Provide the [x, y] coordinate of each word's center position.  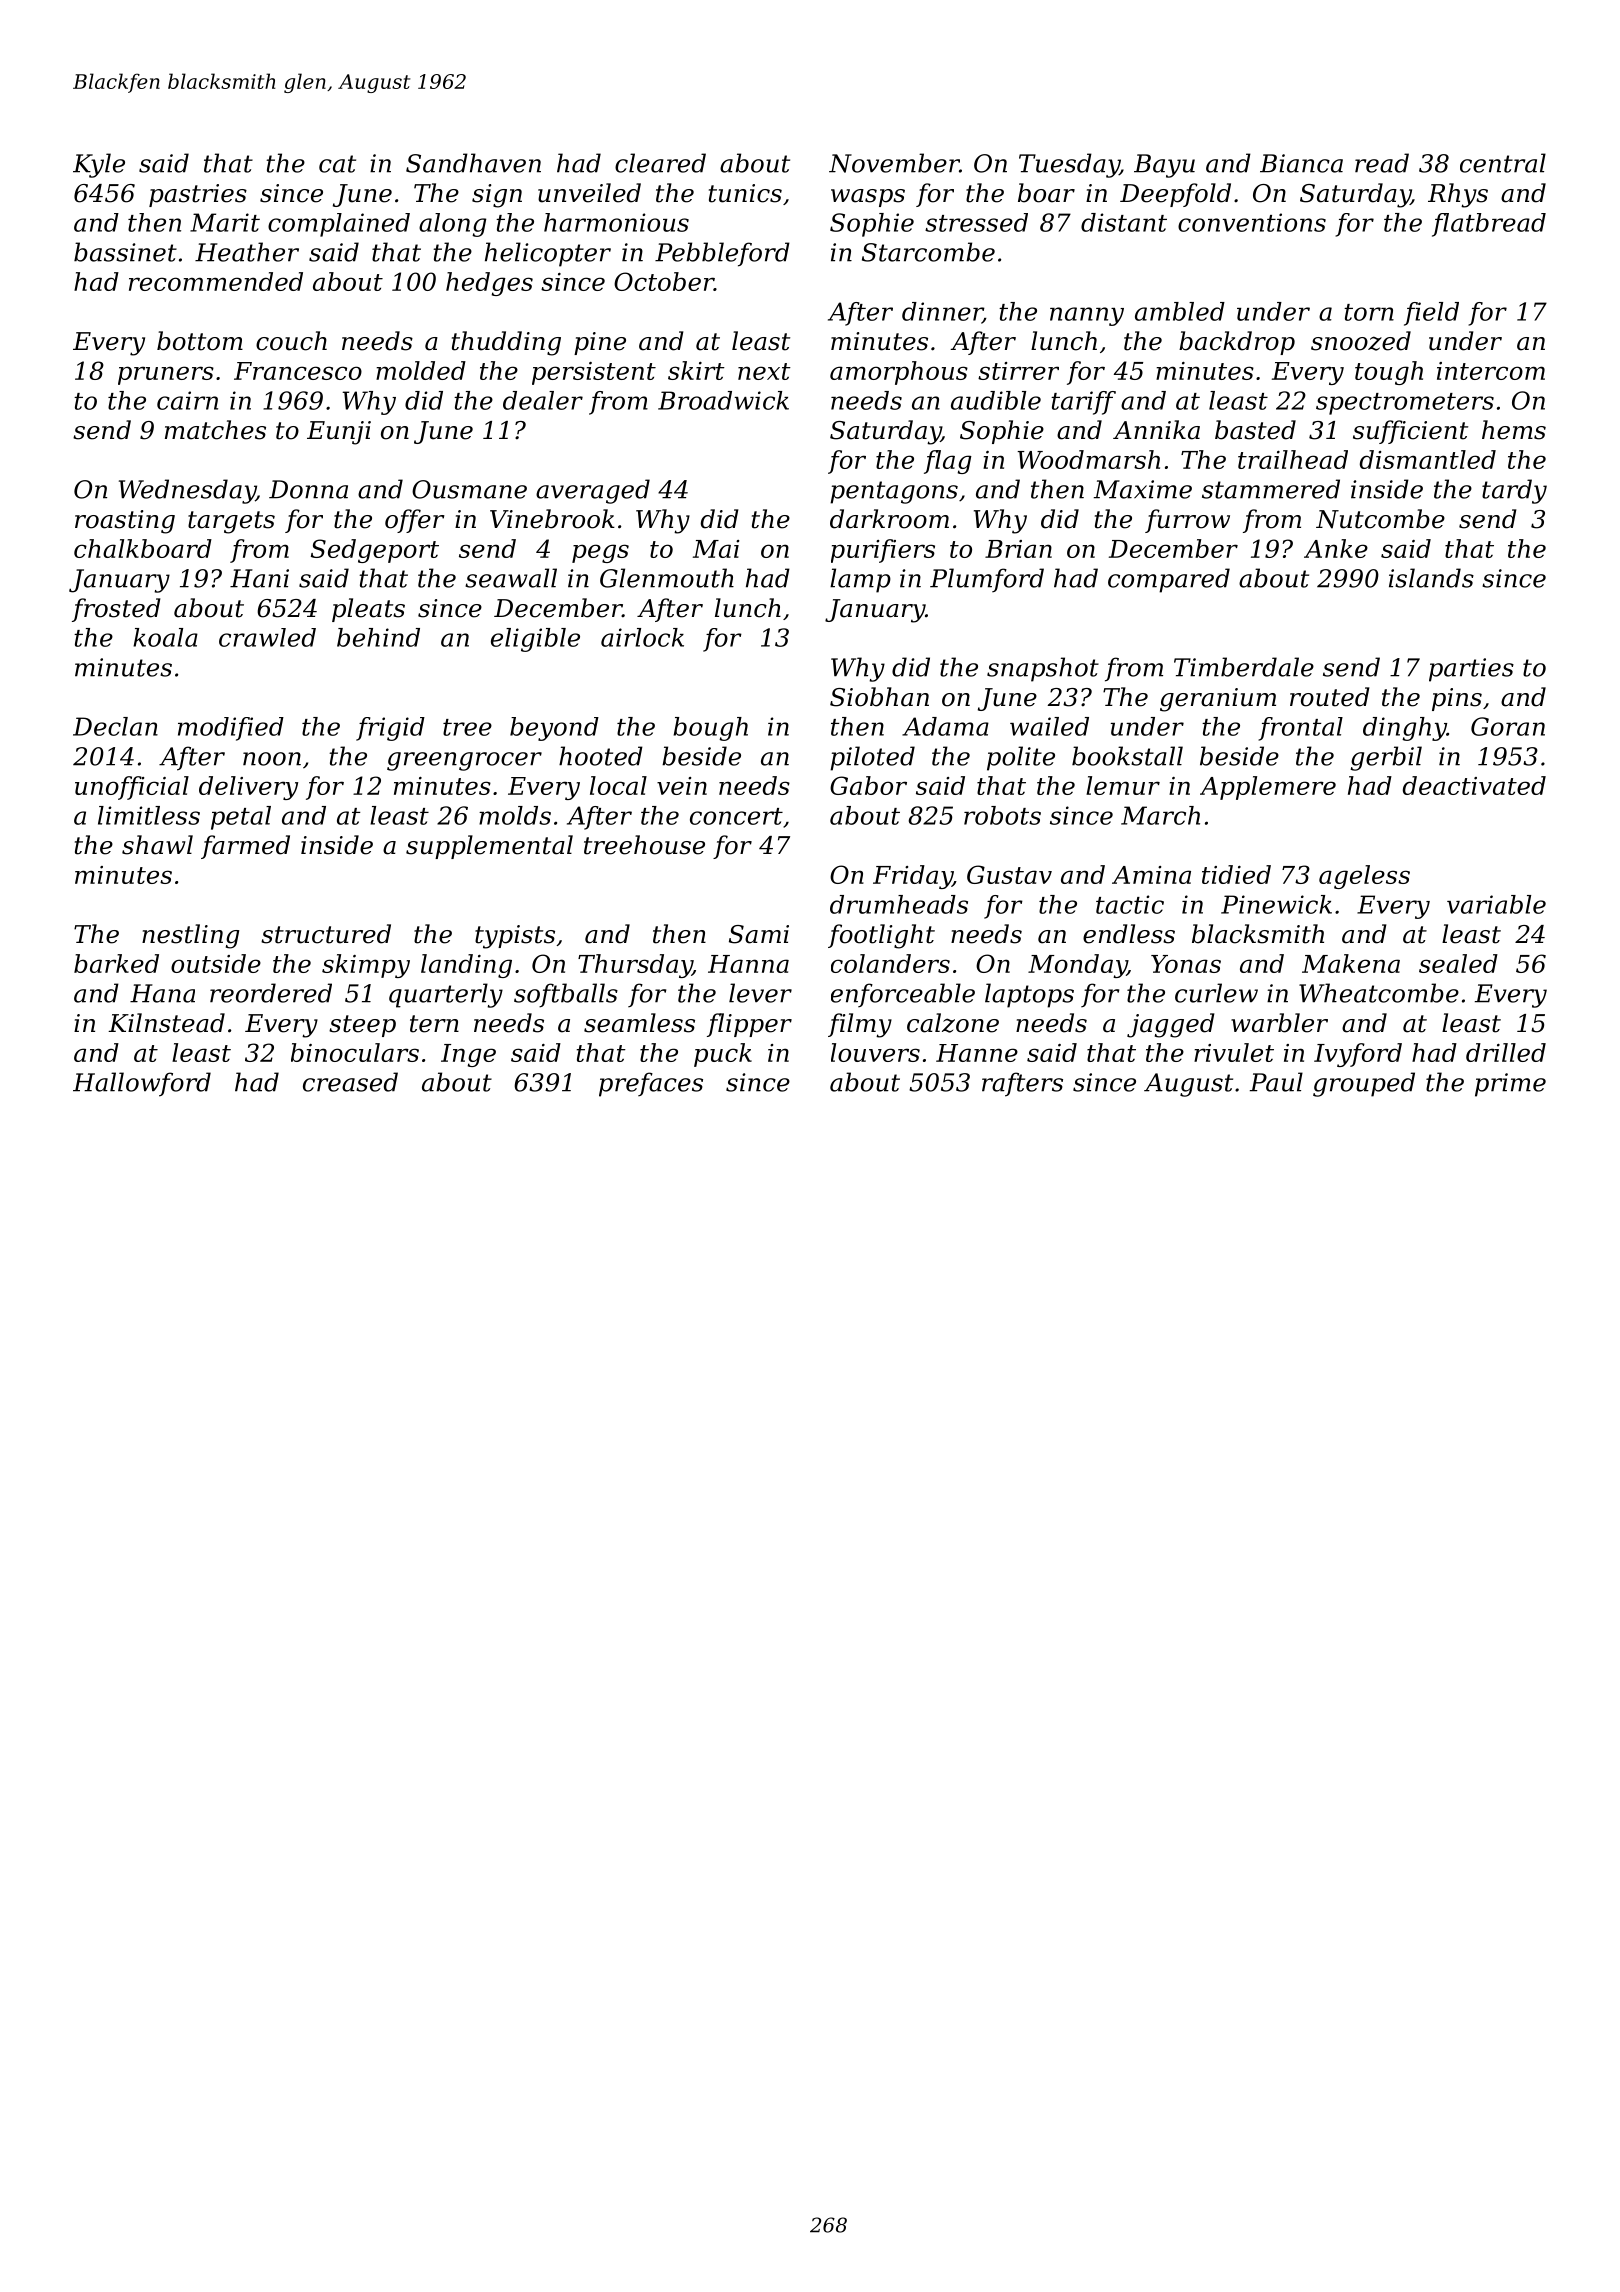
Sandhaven [473, 163]
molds [515, 815]
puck [723, 1055]
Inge [468, 1055]
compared [1169, 580]
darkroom [889, 519]
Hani [259, 578]
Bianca [1301, 163]
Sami [759, 934]
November [894, 163]
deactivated [1474, 785]
